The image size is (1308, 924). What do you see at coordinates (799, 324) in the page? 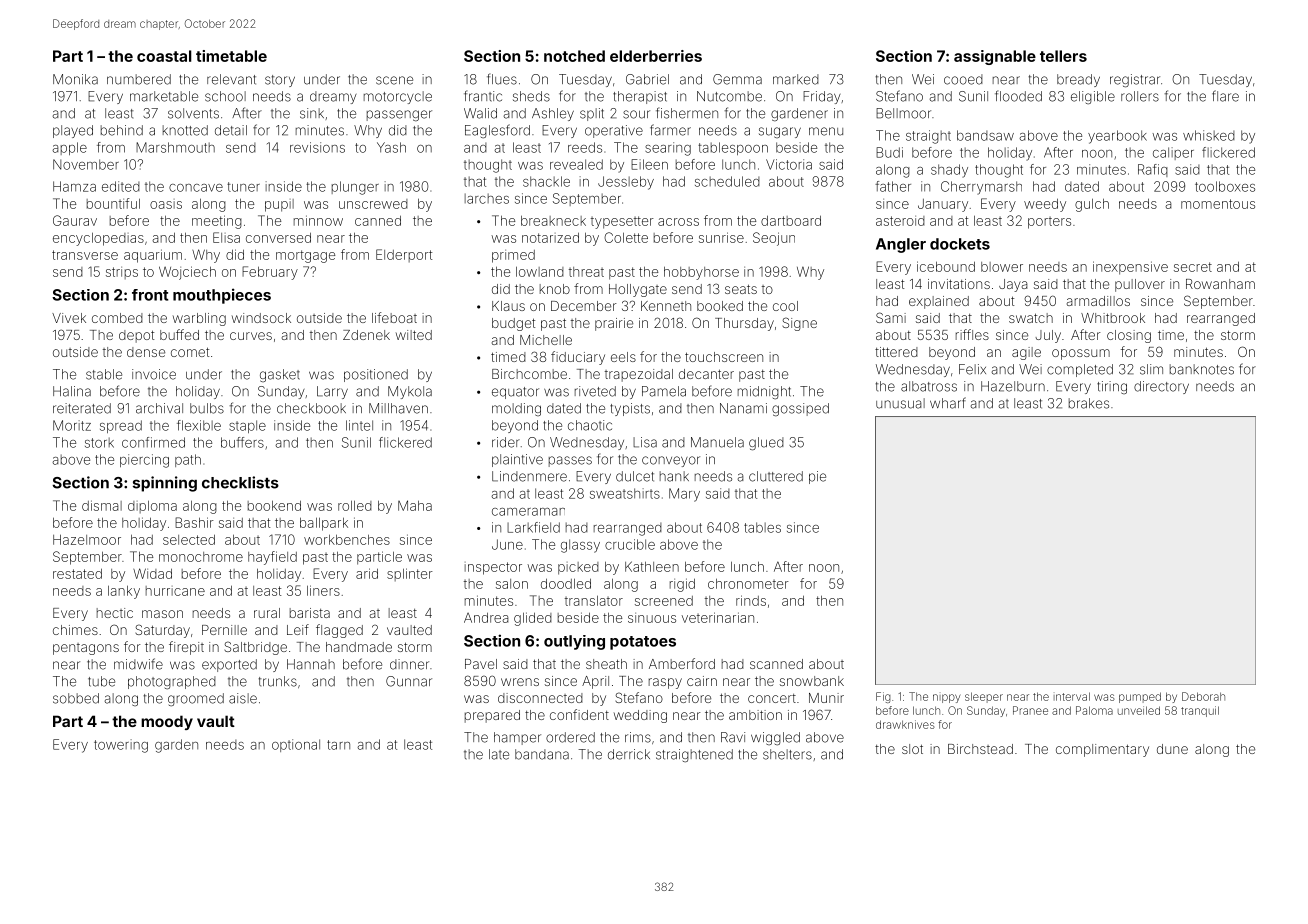
I see `Signe` at bounding box center [799, 324].
